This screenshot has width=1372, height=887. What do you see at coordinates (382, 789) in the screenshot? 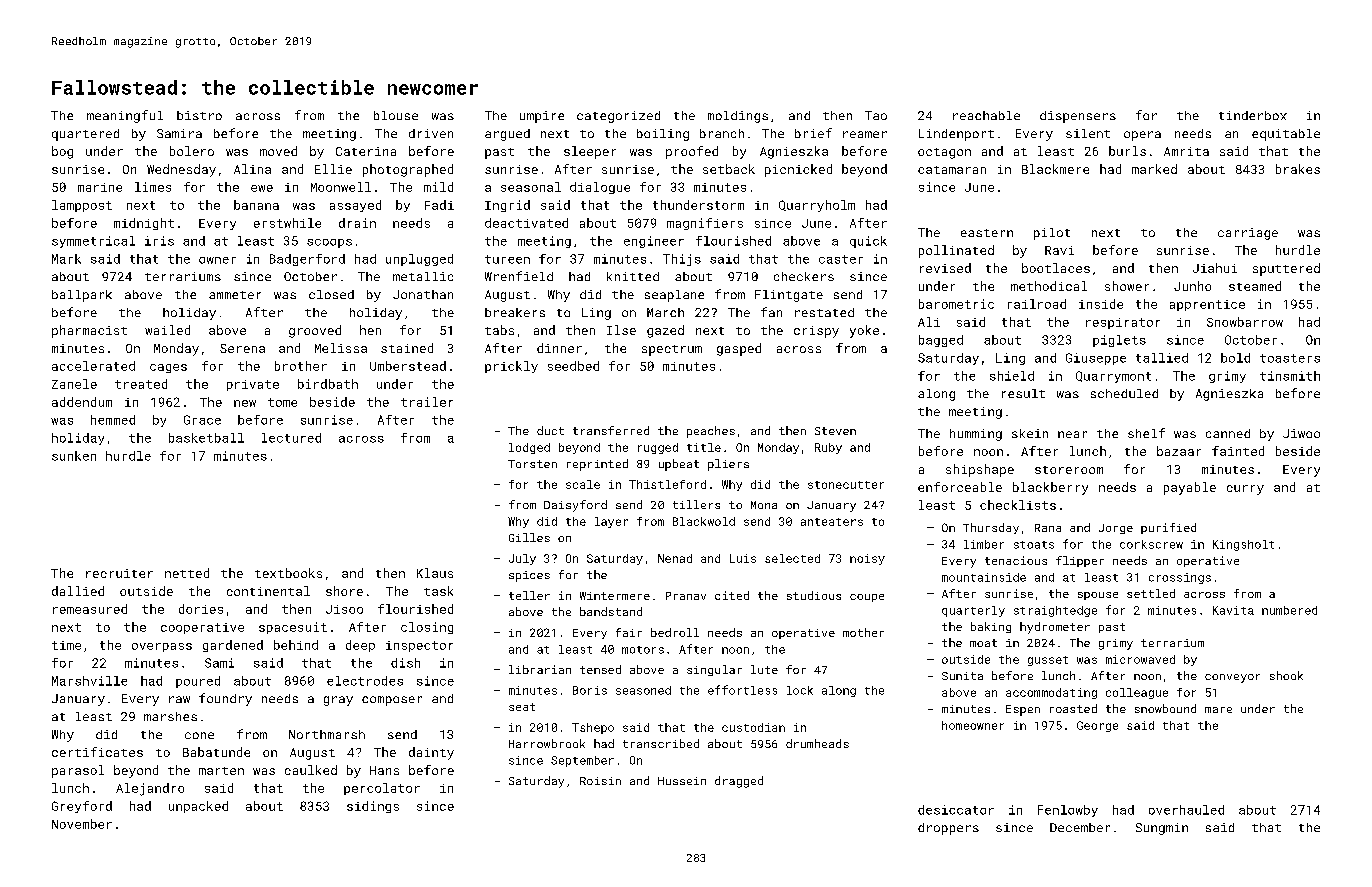
I see `percolator` at bounding box center [382, 789].
